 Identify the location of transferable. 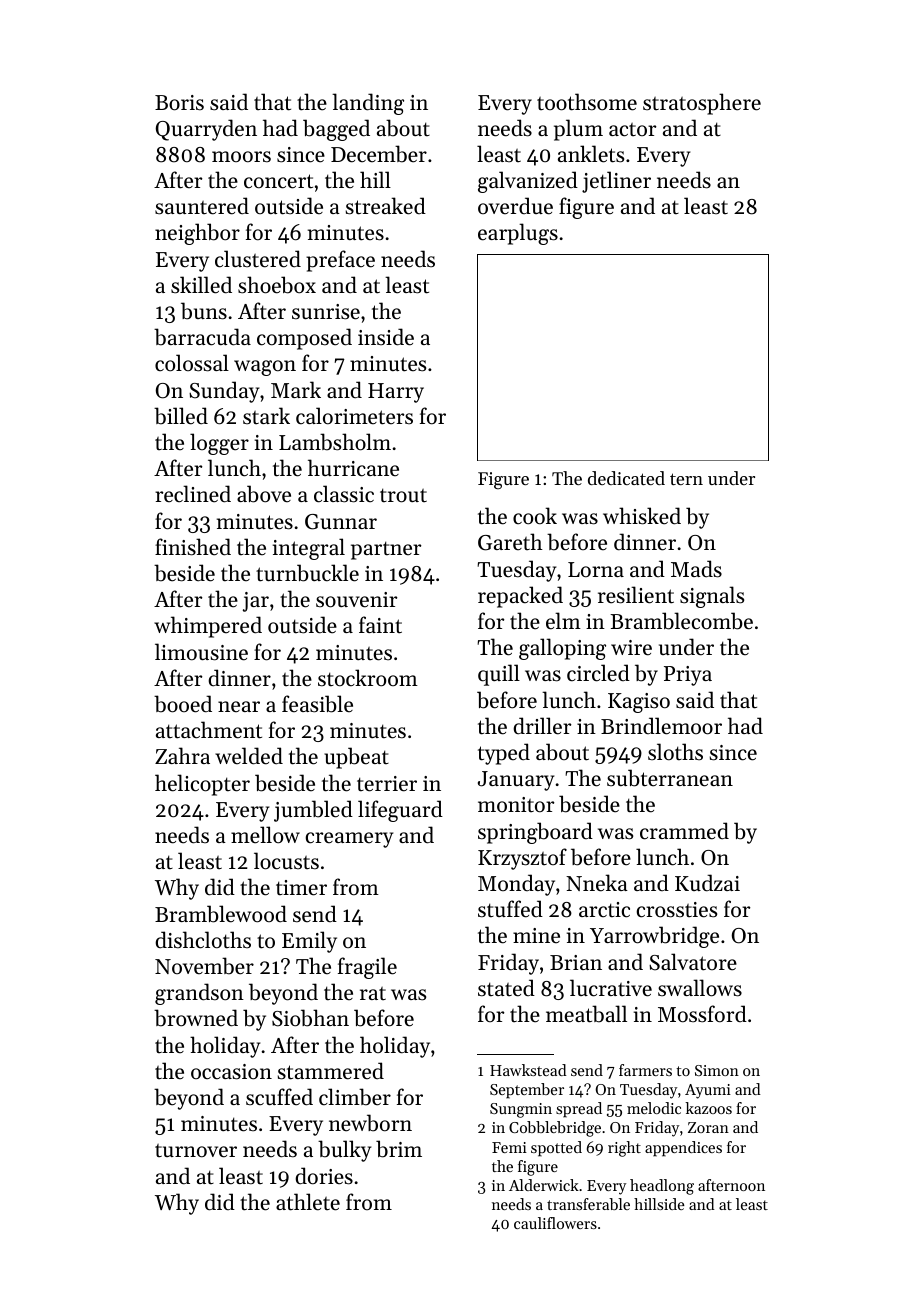
(588, 1204).
